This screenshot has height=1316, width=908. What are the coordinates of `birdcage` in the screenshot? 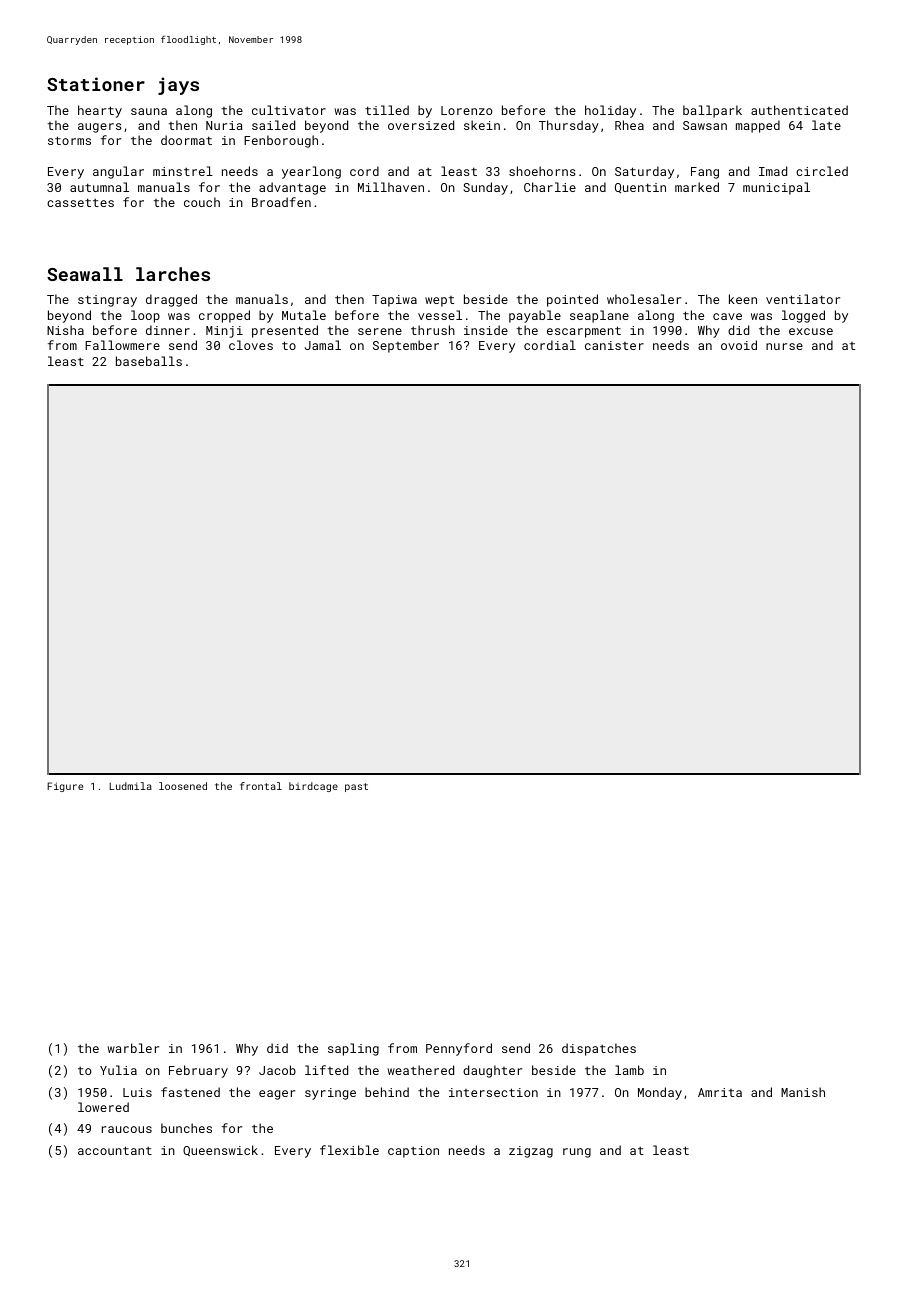 It's located at (313, 787).
